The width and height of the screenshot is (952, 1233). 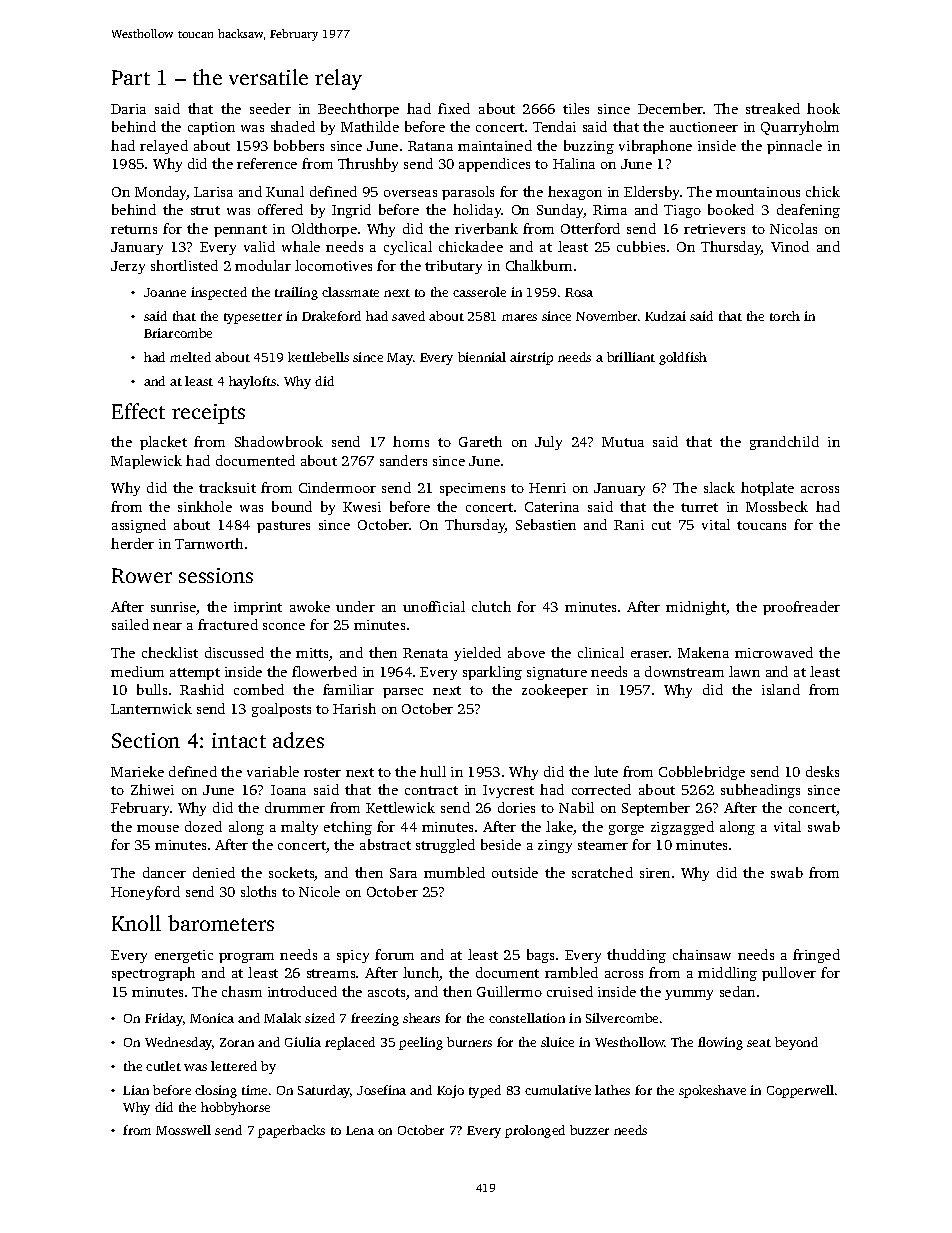 I want to click on Daria, so click(x=128, y=109).
